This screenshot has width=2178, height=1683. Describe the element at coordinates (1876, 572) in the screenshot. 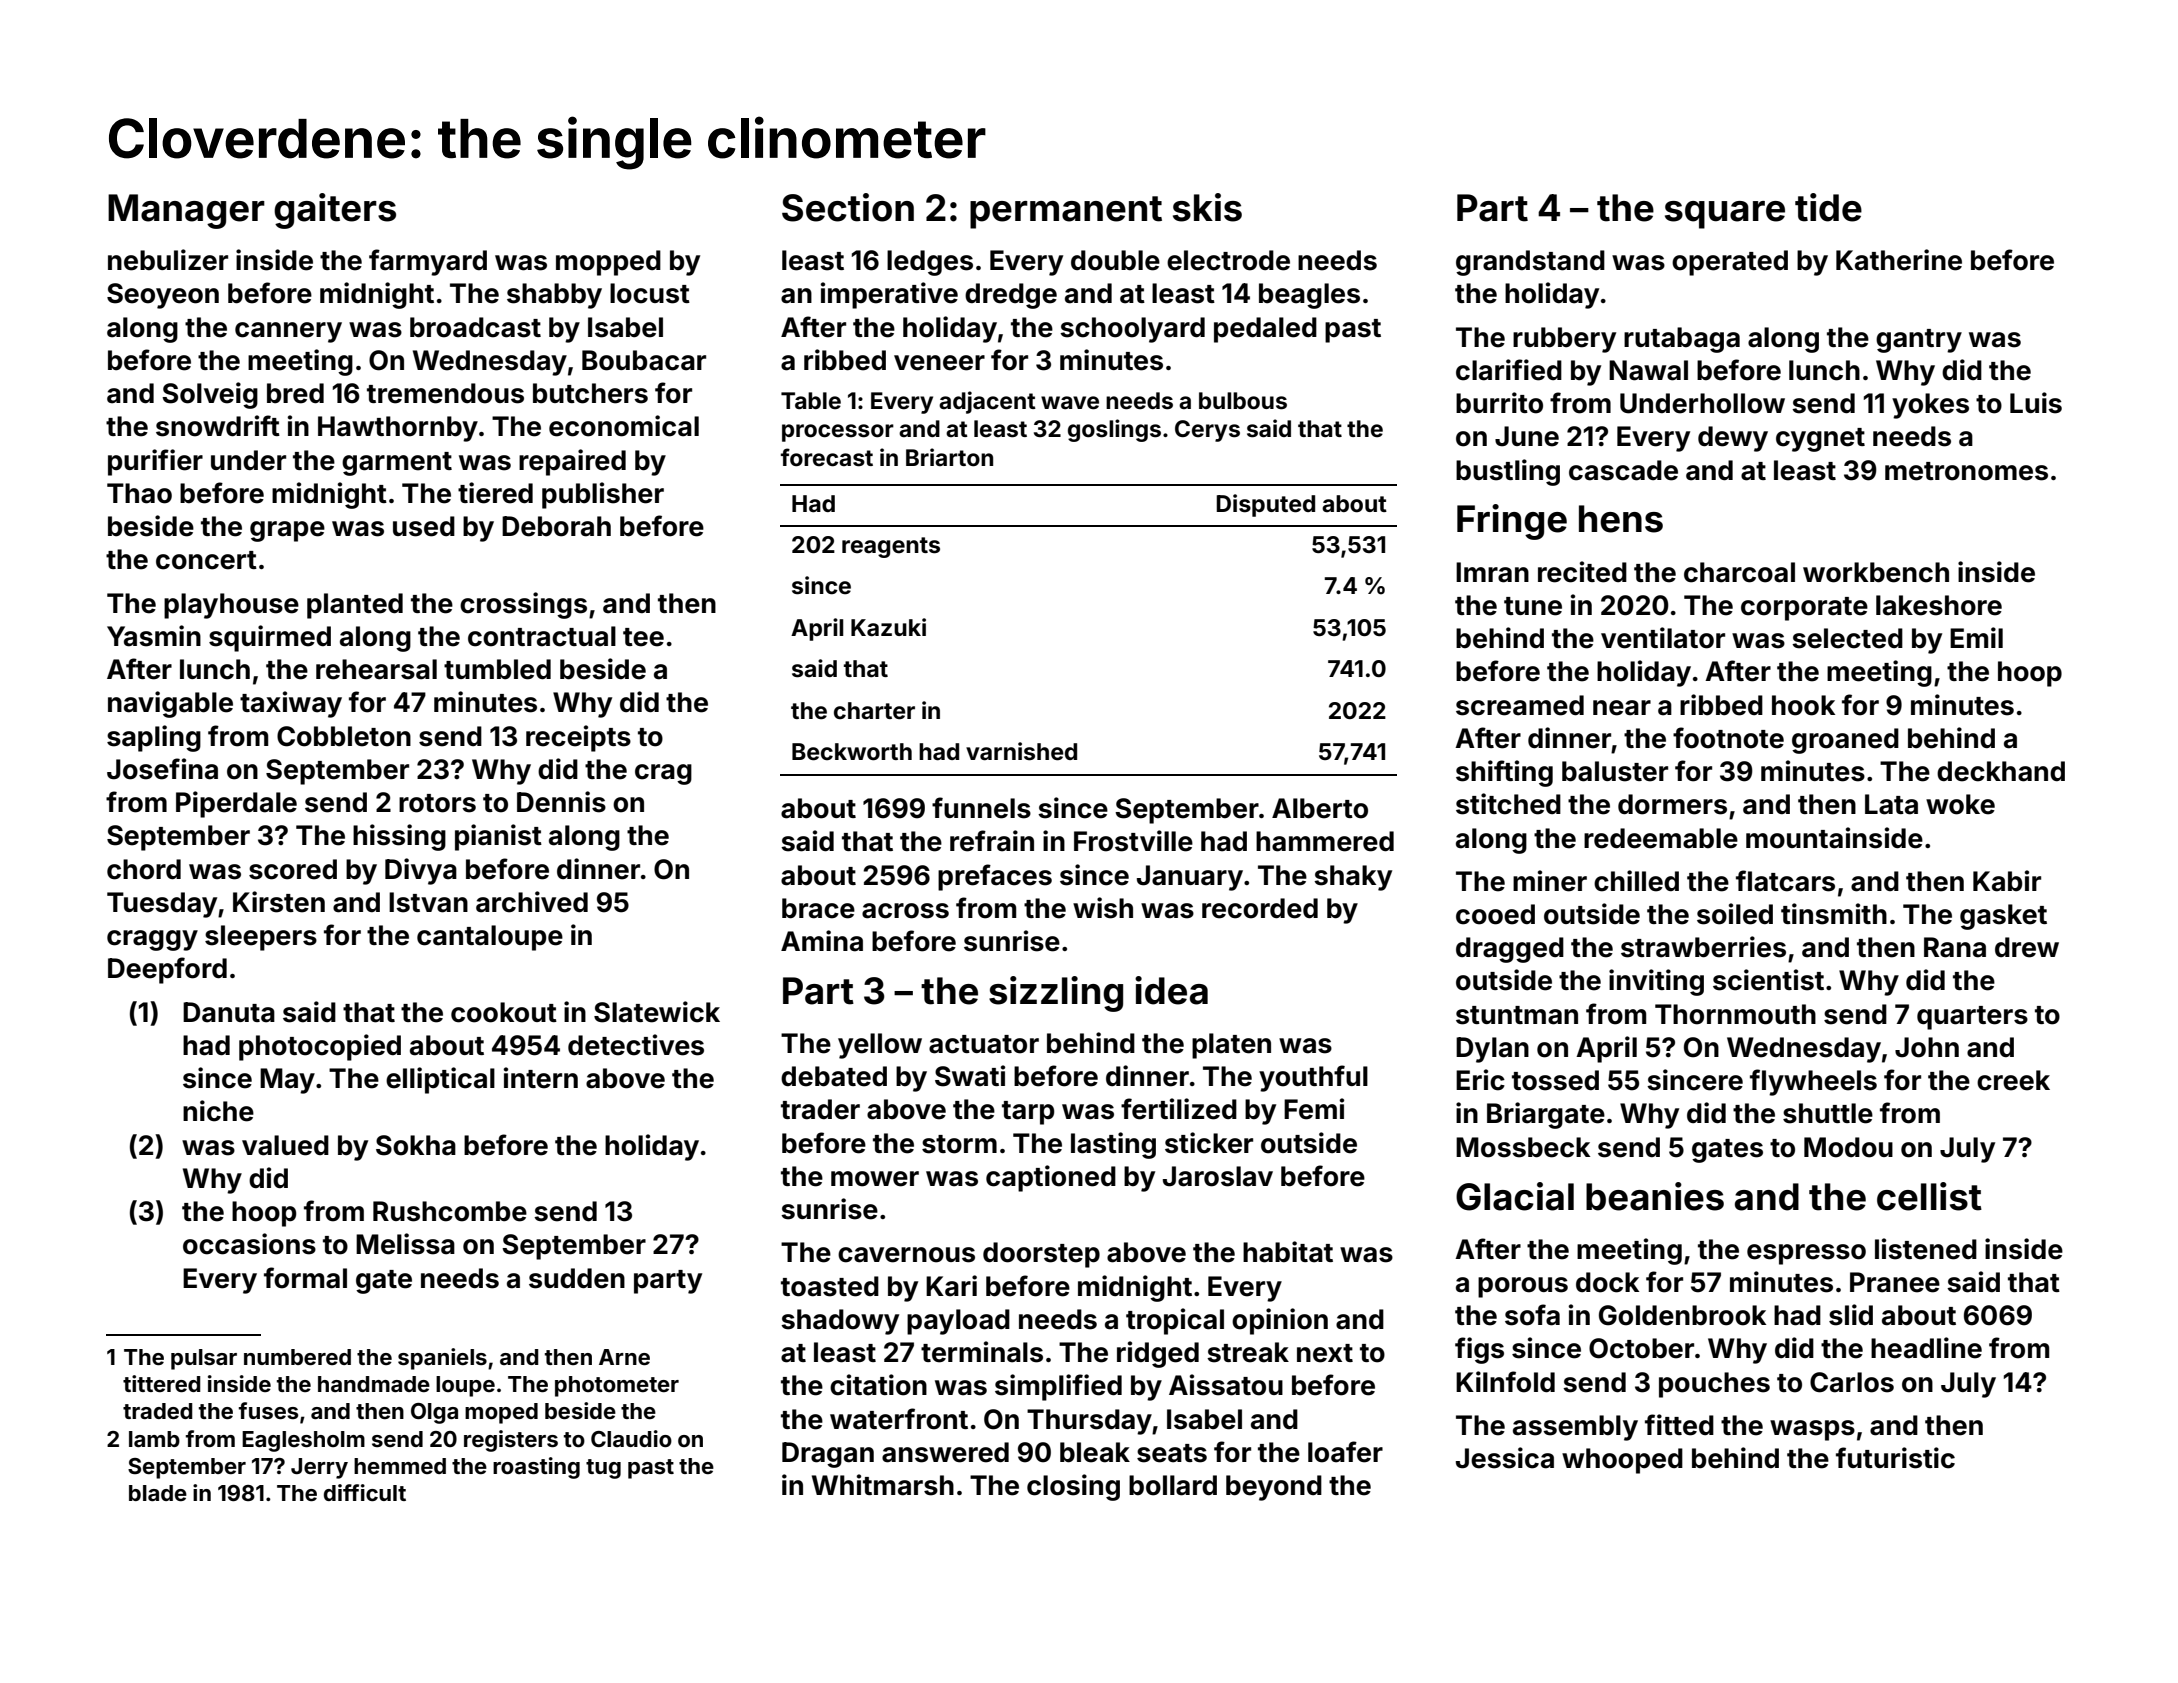

I see `workbench` at that location.
